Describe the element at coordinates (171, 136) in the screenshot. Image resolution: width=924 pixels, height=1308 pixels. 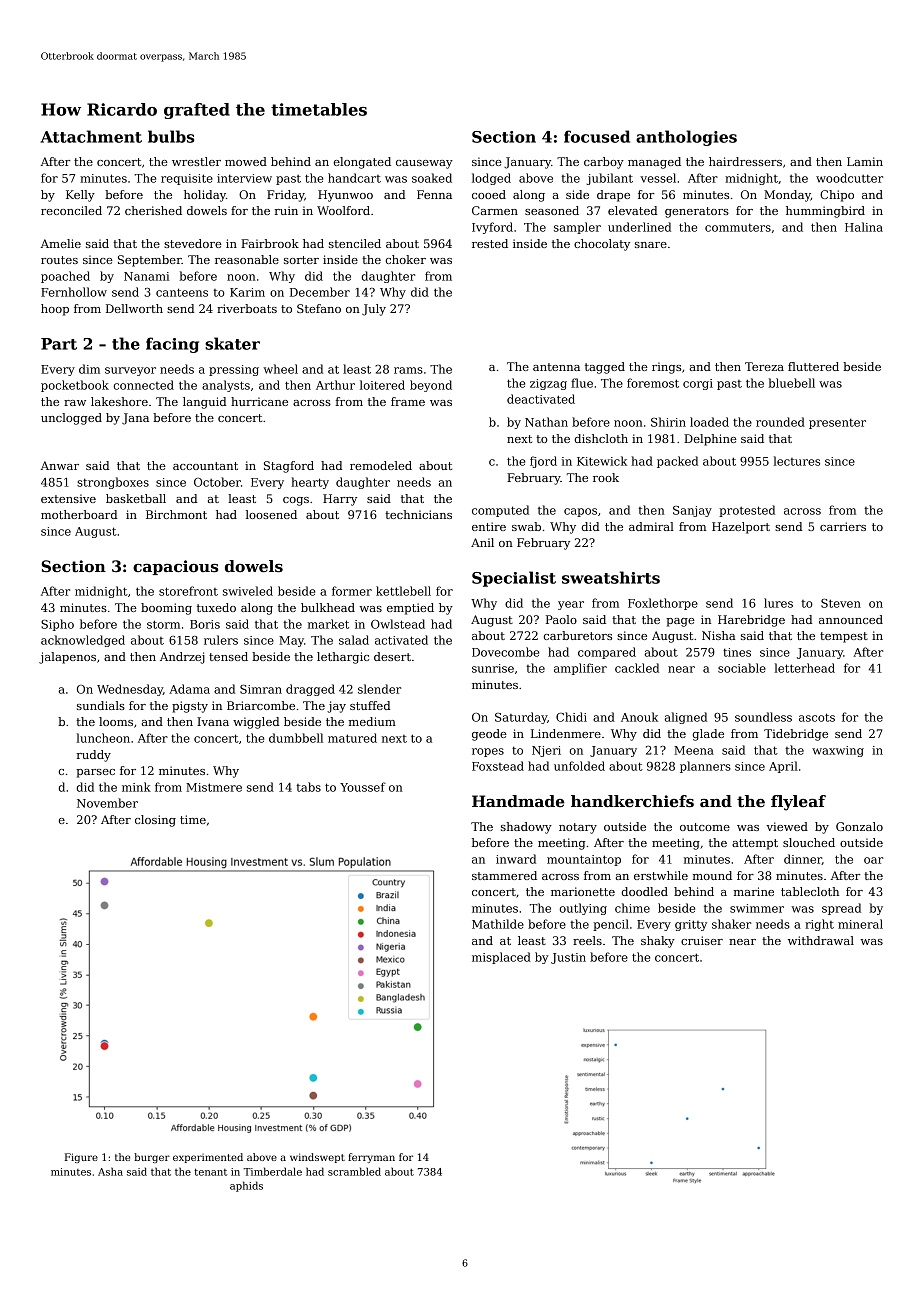
I see `bulbs` at that location.
